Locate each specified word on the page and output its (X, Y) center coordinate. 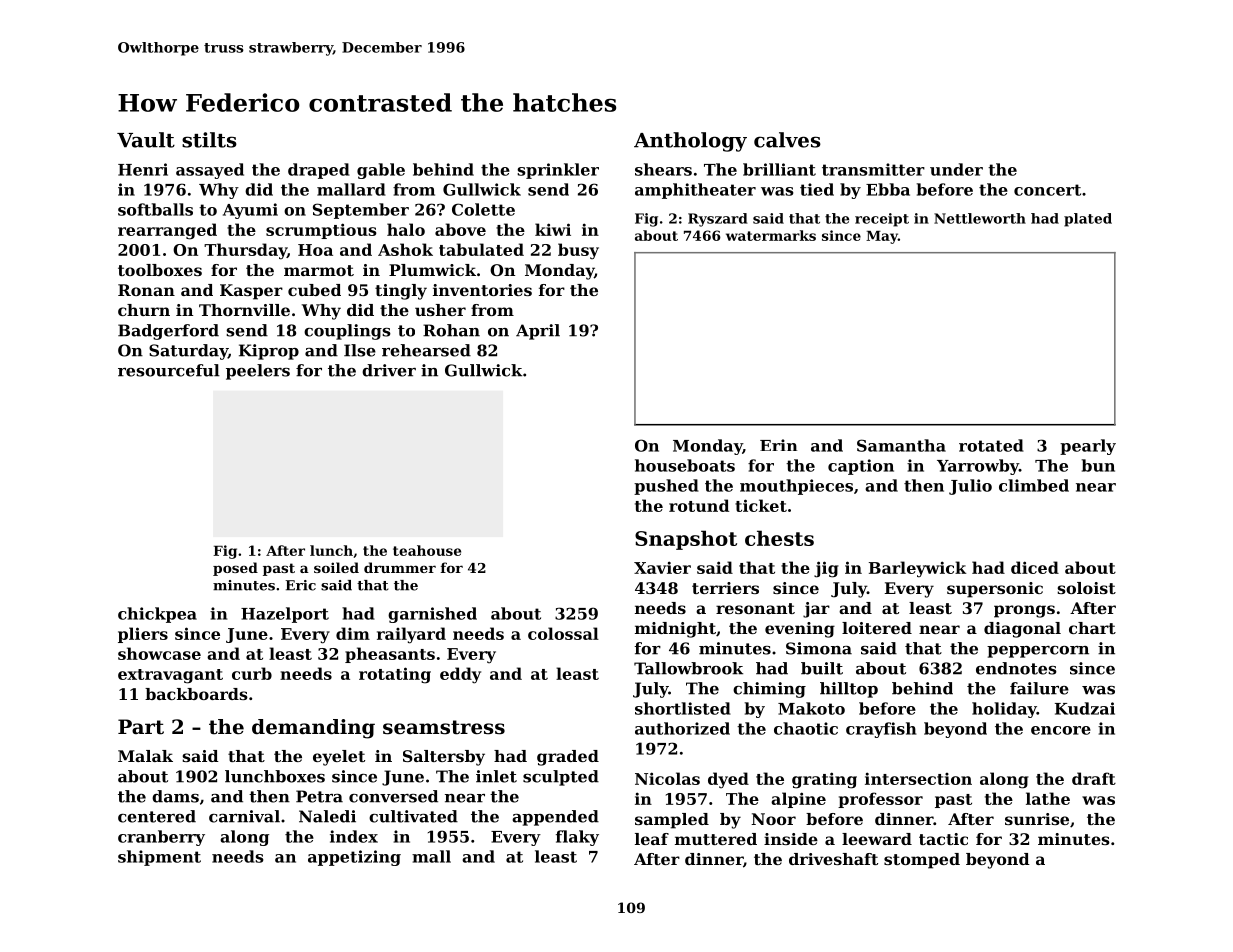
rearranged (167, 231)
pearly (1088, 447)
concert (1047, 190)
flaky (577, 838)
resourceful (169, 370)
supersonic (995, 590)
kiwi (553, 229)
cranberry (161, 838)
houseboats (685, 465)
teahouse (427, 550)
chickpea (157, 615)
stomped (922, 861)
